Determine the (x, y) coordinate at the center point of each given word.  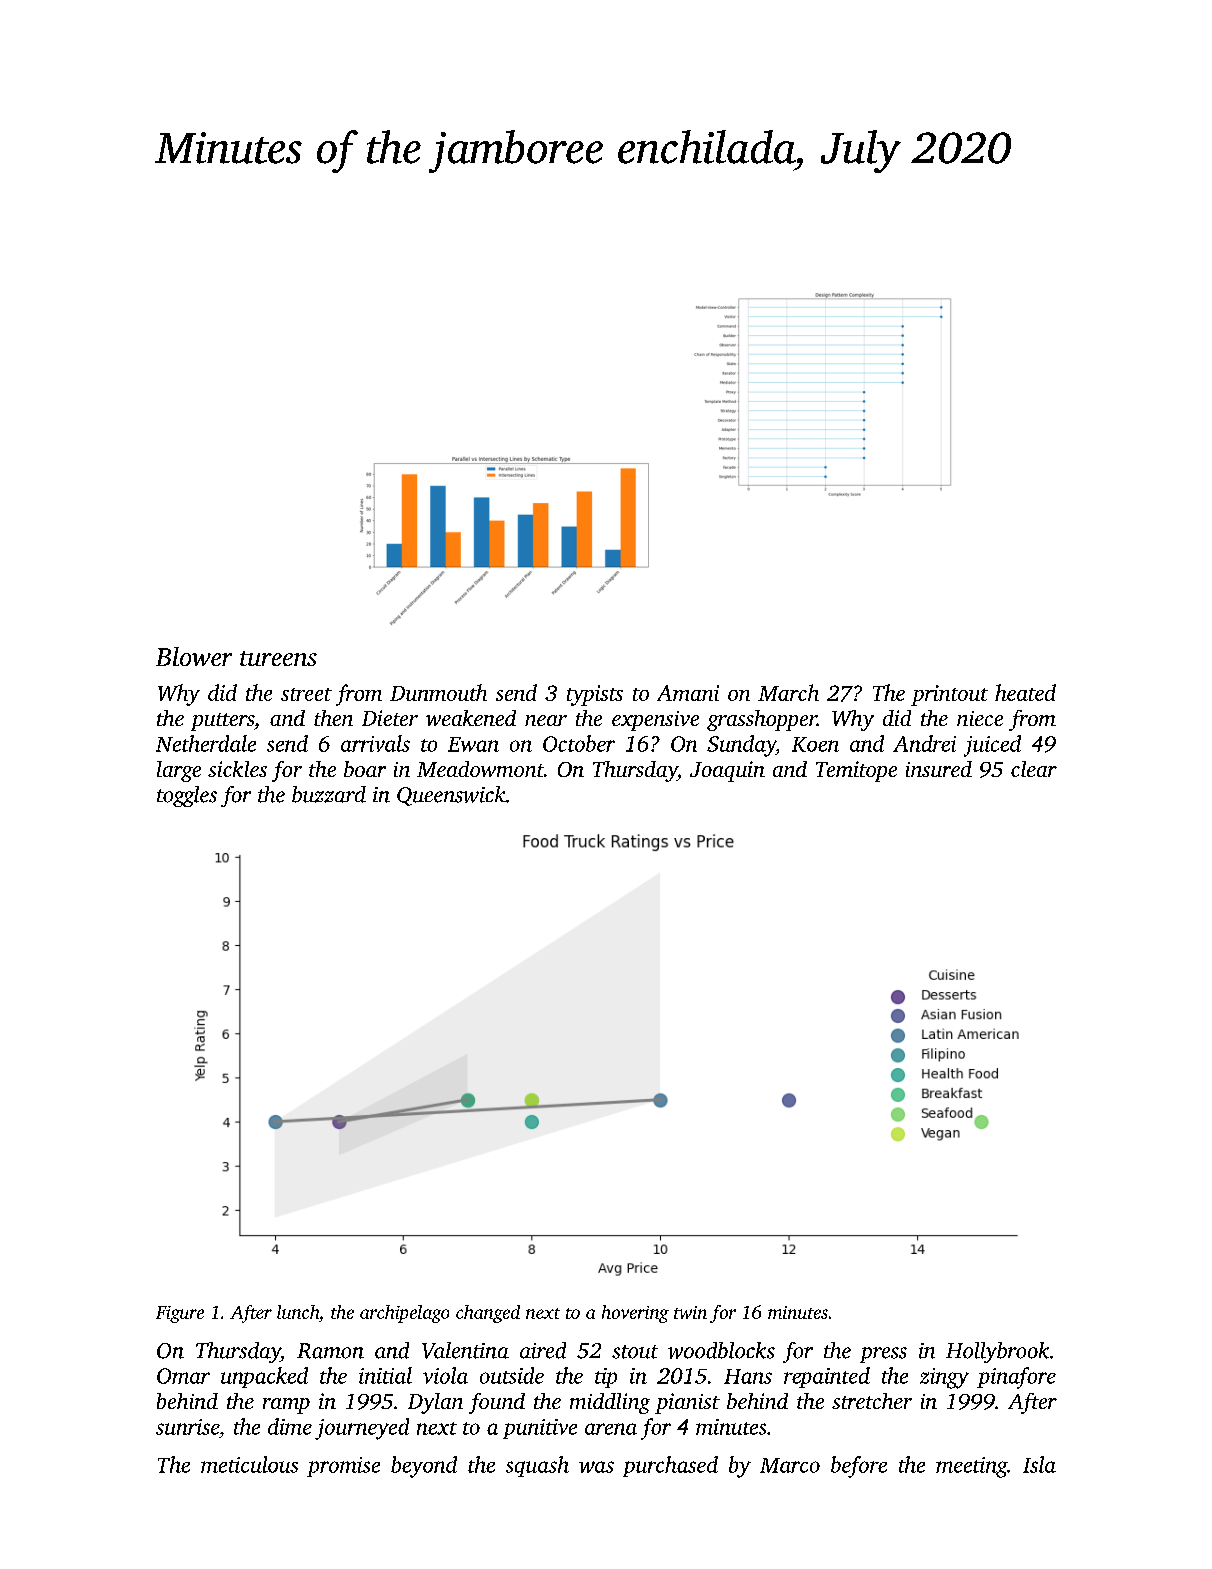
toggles (187, 796)
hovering (635, 1314)
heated (1025, 692)
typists (595, 695)
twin (690, 1312)
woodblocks (721, 1350)
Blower (194, 656)
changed (488, 1314)
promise (343, 1467)
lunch (298, 1312)
